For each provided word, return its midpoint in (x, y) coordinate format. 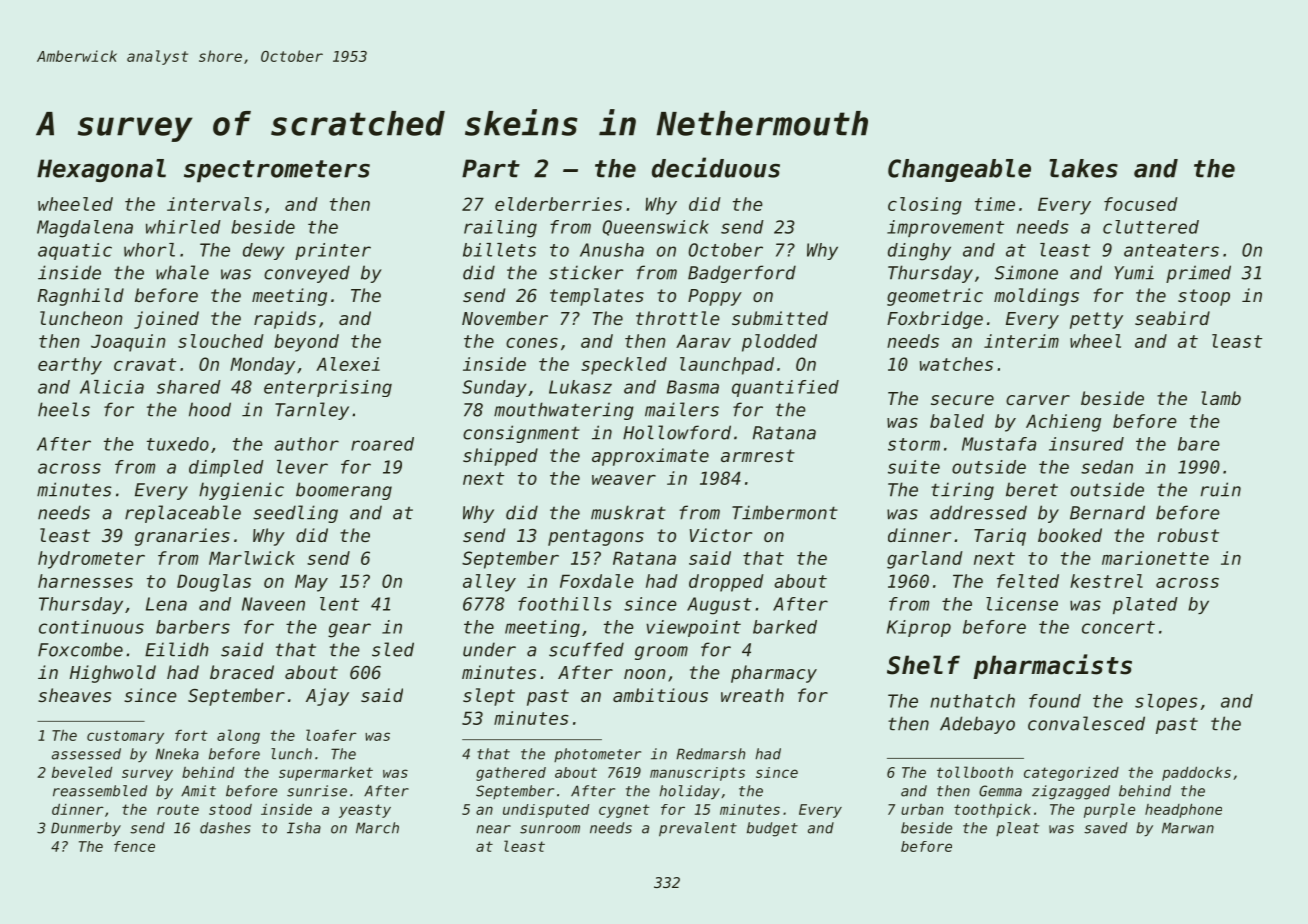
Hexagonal (101, 170)
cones (532, 343)
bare (1199, 444)
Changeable (959, 170)
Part (491, 168)
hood (210, 409)
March (377, 828)
